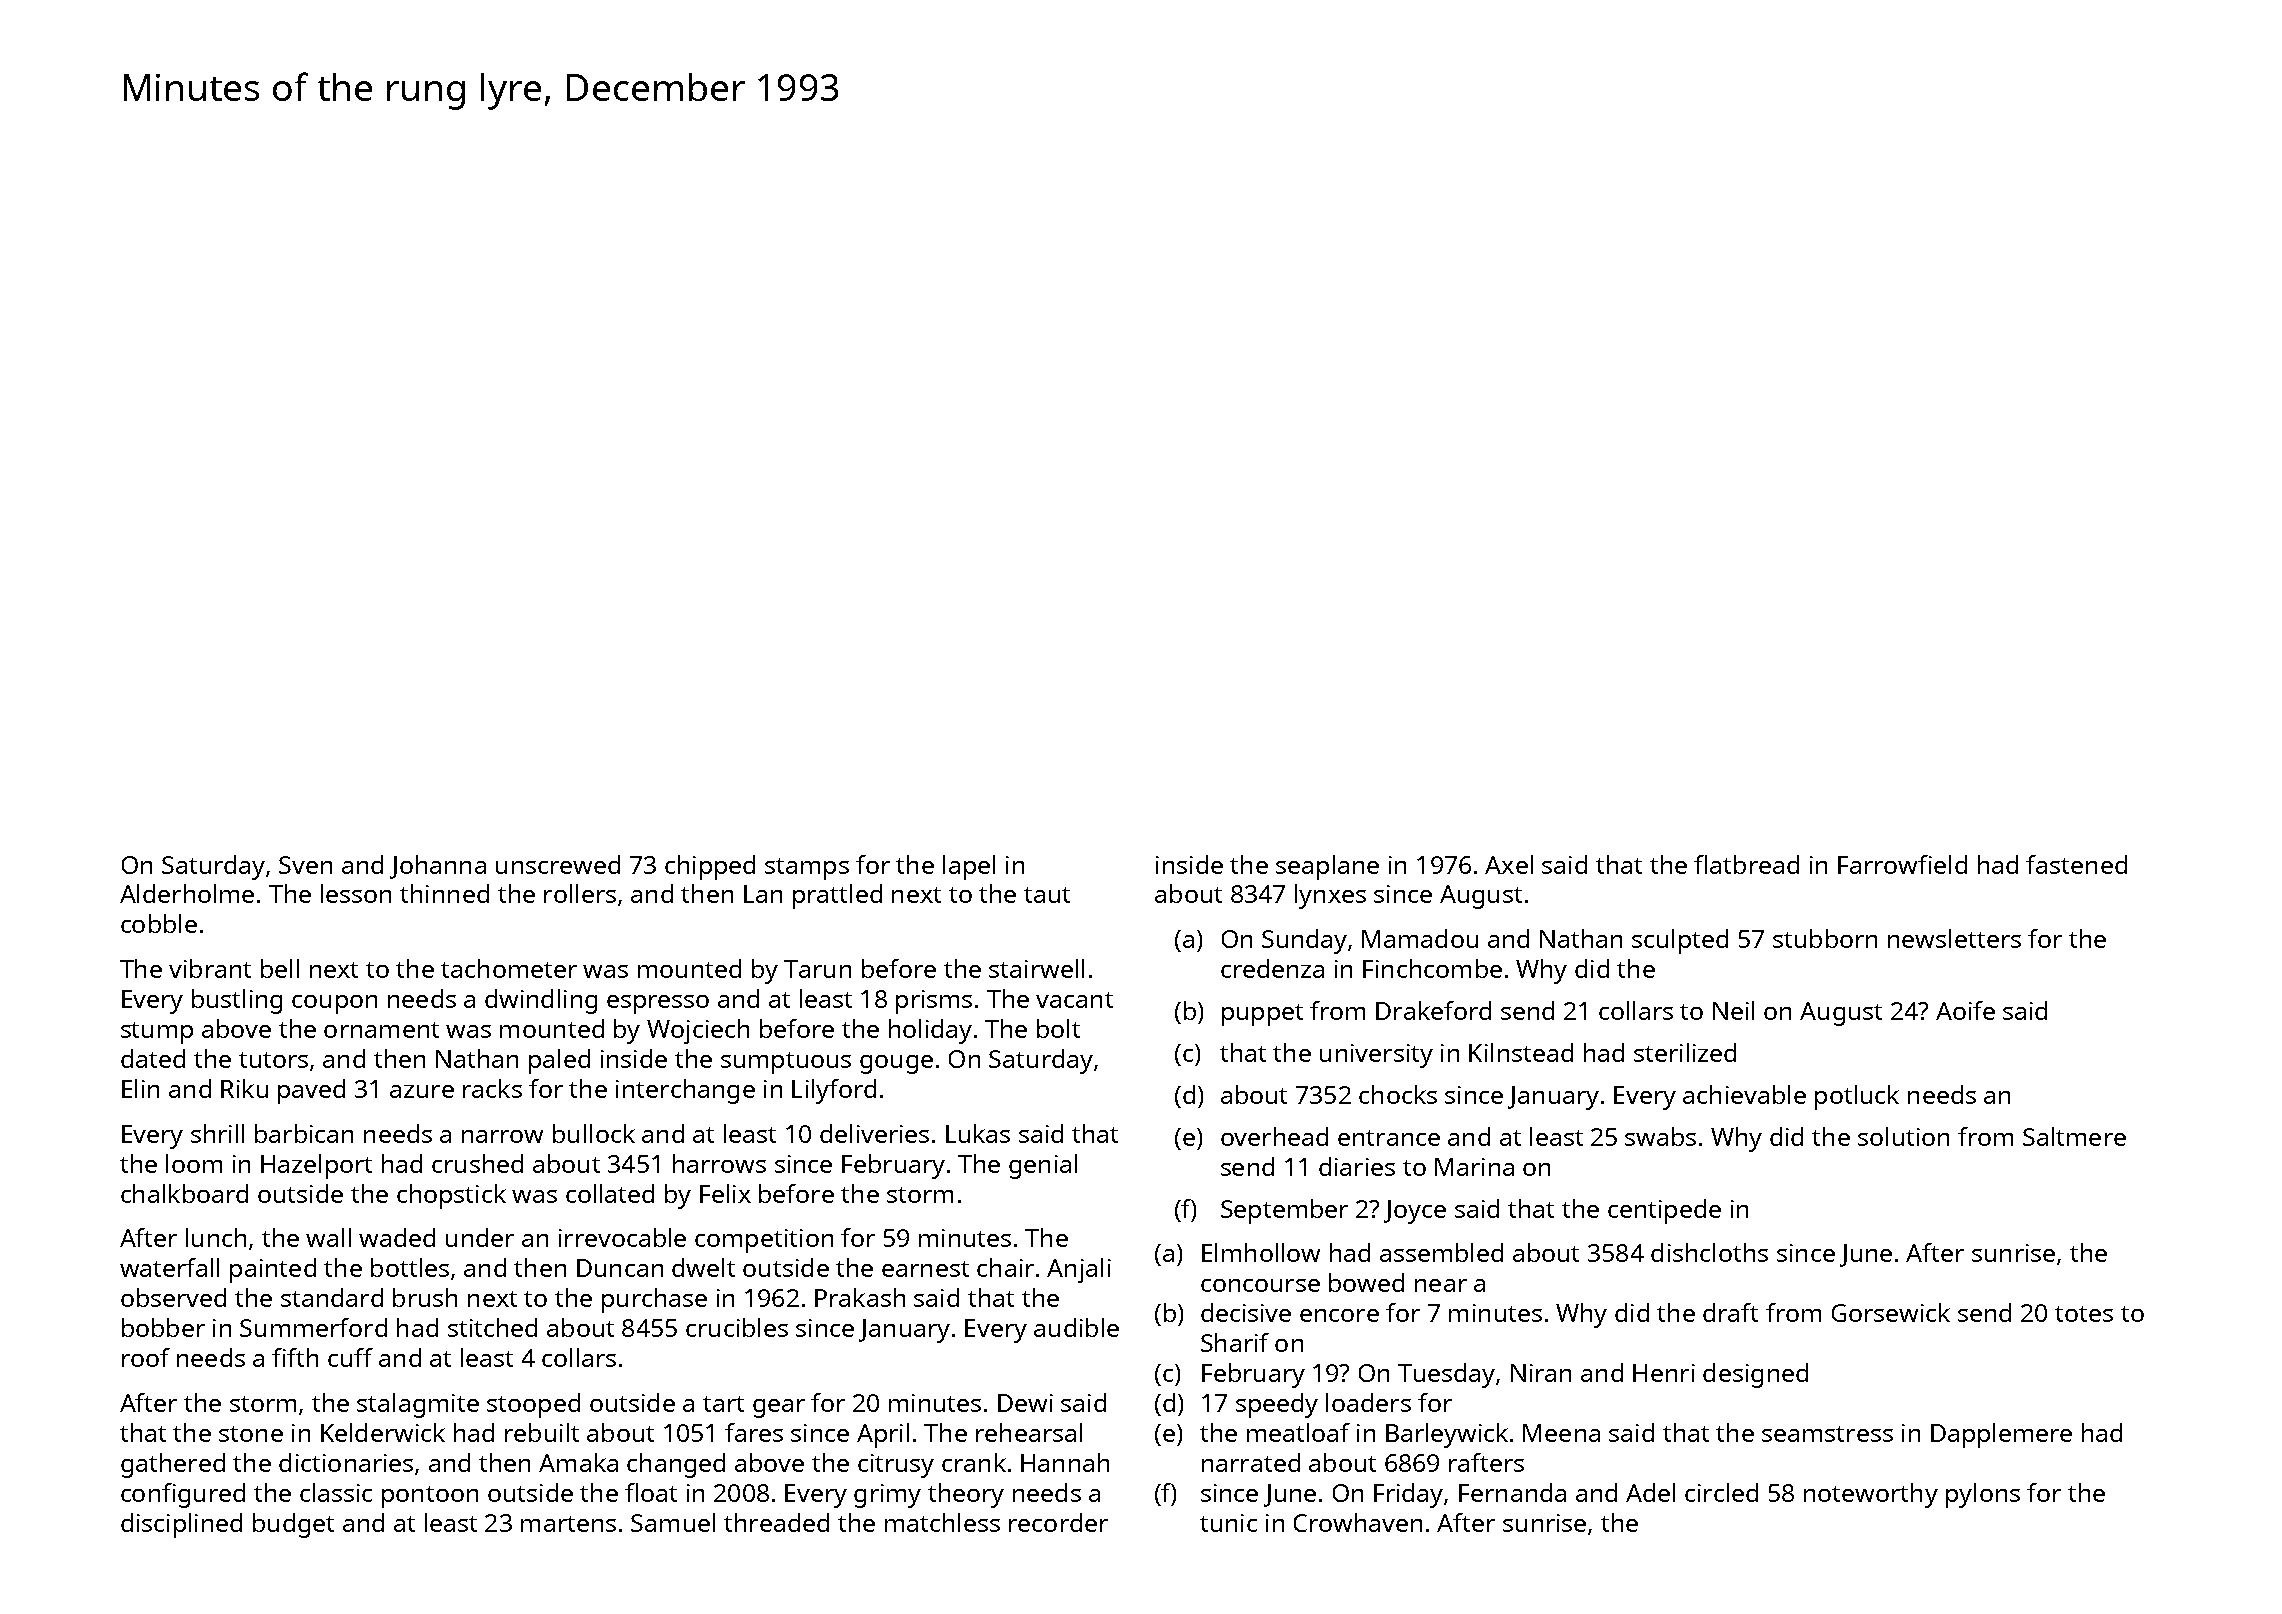 Image resolution: width=2282 pixels, height=1614 pixels. Describe the element at coordinates (1965, 1010) in the document. I see `Aoife` at that location.
